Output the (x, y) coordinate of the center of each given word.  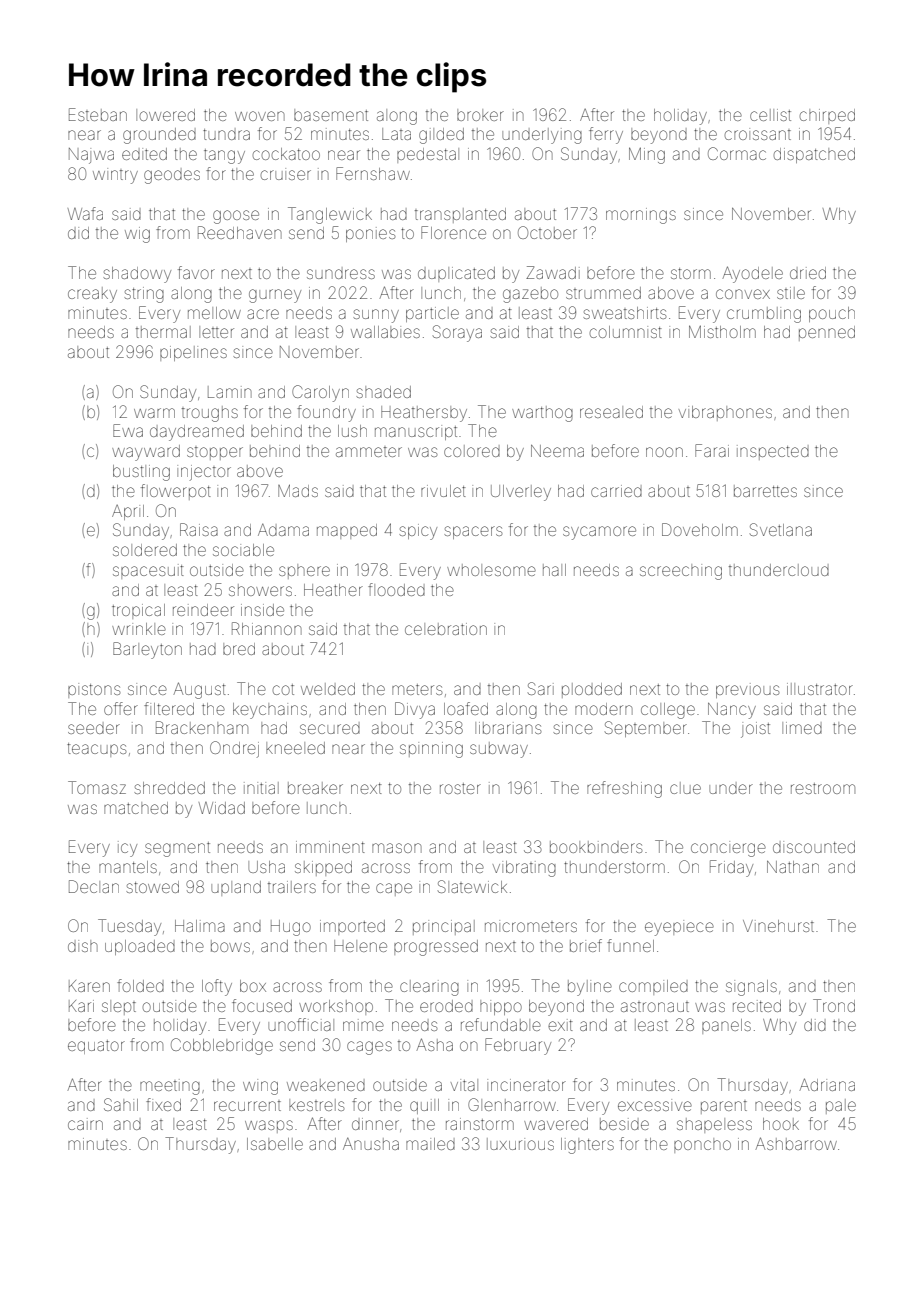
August (199, 690)
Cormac (737, 153)
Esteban (98, 114)
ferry (606, 135)
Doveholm (700, 529)
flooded (396, 589)
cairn (85, 1124)
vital (464, 1085)
